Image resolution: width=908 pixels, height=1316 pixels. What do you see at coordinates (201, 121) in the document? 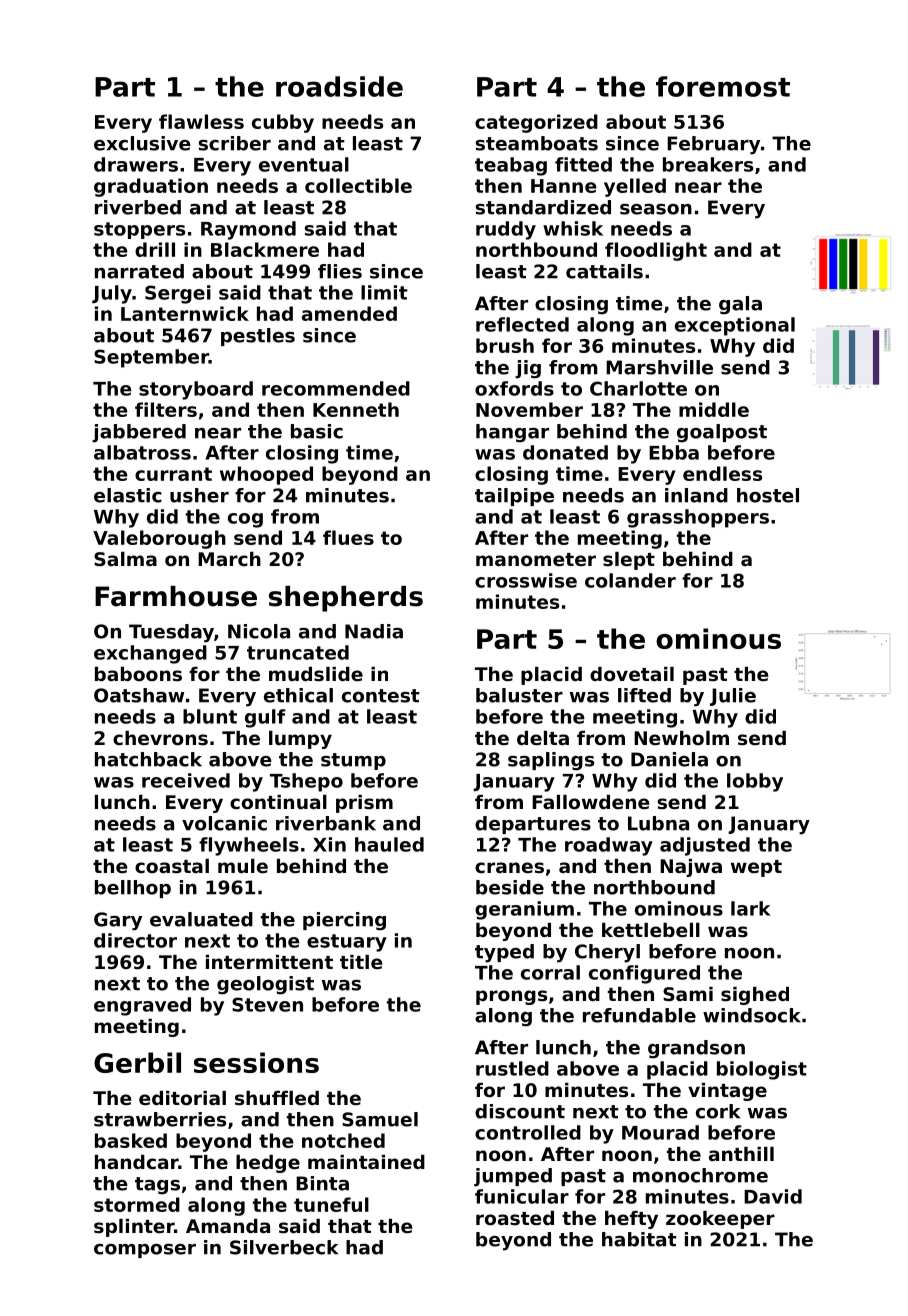
I see `flawless` at bounding box center [201, 121].
